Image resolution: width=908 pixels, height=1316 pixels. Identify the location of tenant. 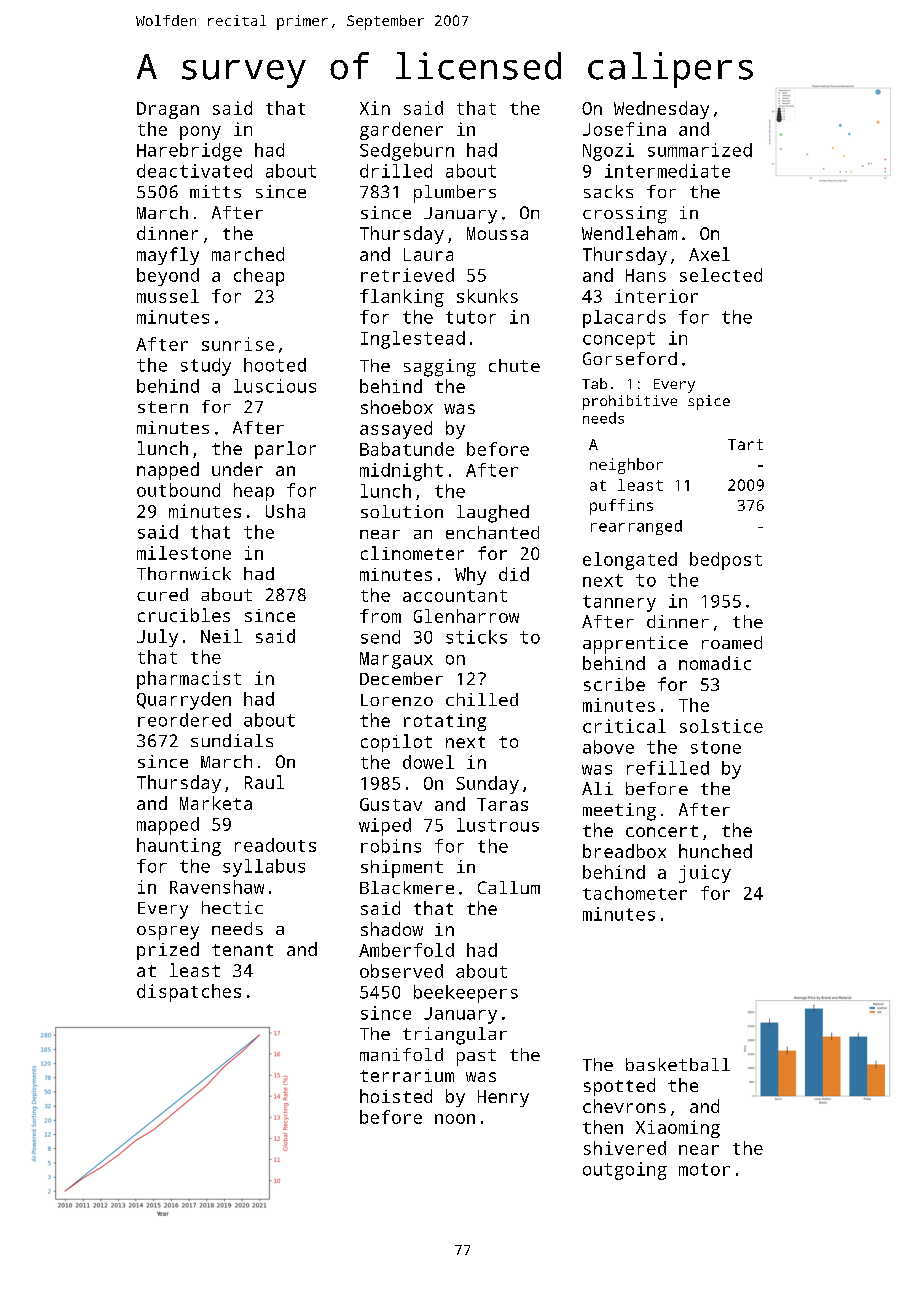
(242, 950).
